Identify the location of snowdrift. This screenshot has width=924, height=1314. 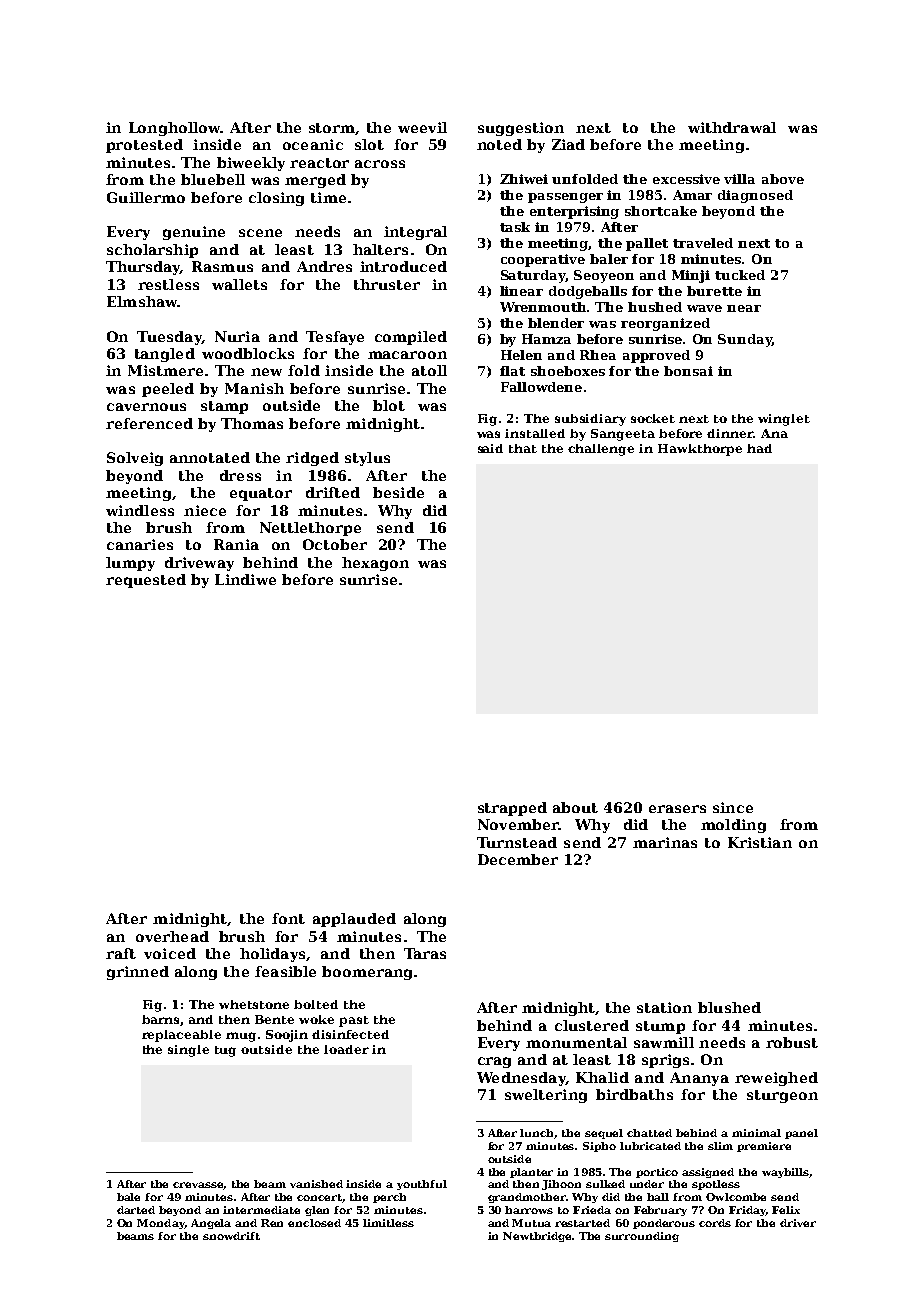
(231, 1236).
